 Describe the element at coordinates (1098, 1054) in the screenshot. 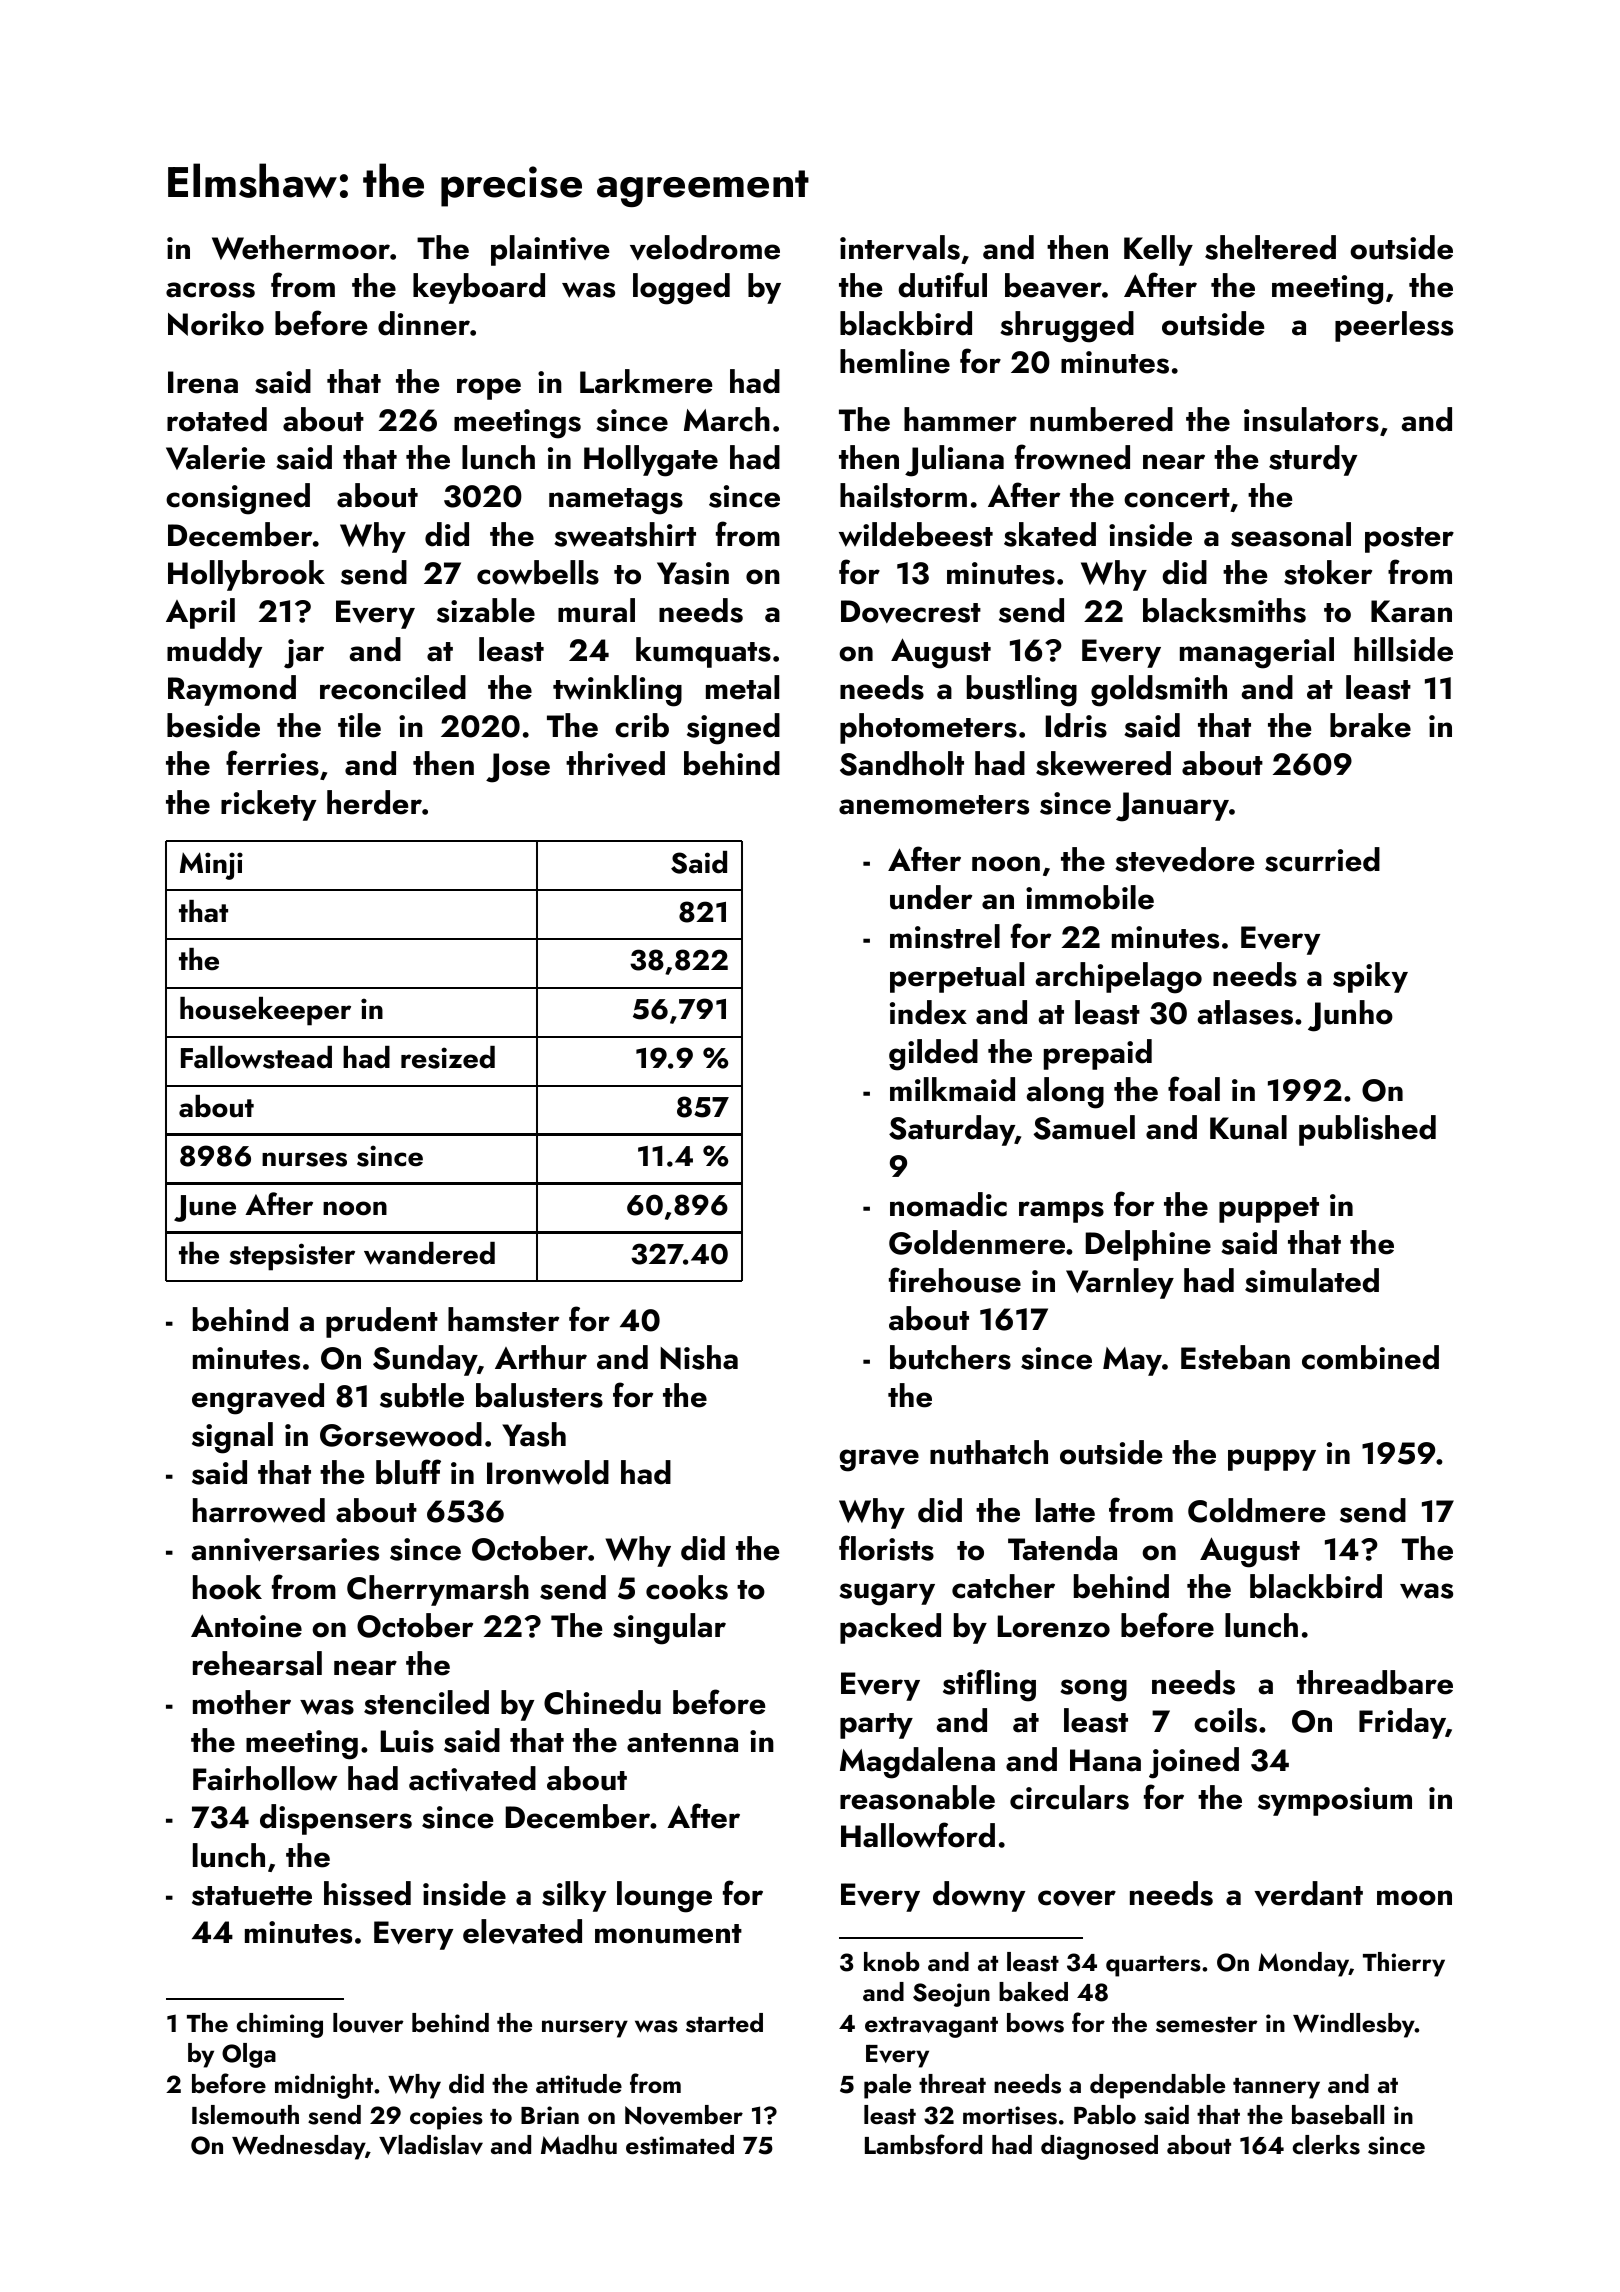

I see `prepaid` at that location.
